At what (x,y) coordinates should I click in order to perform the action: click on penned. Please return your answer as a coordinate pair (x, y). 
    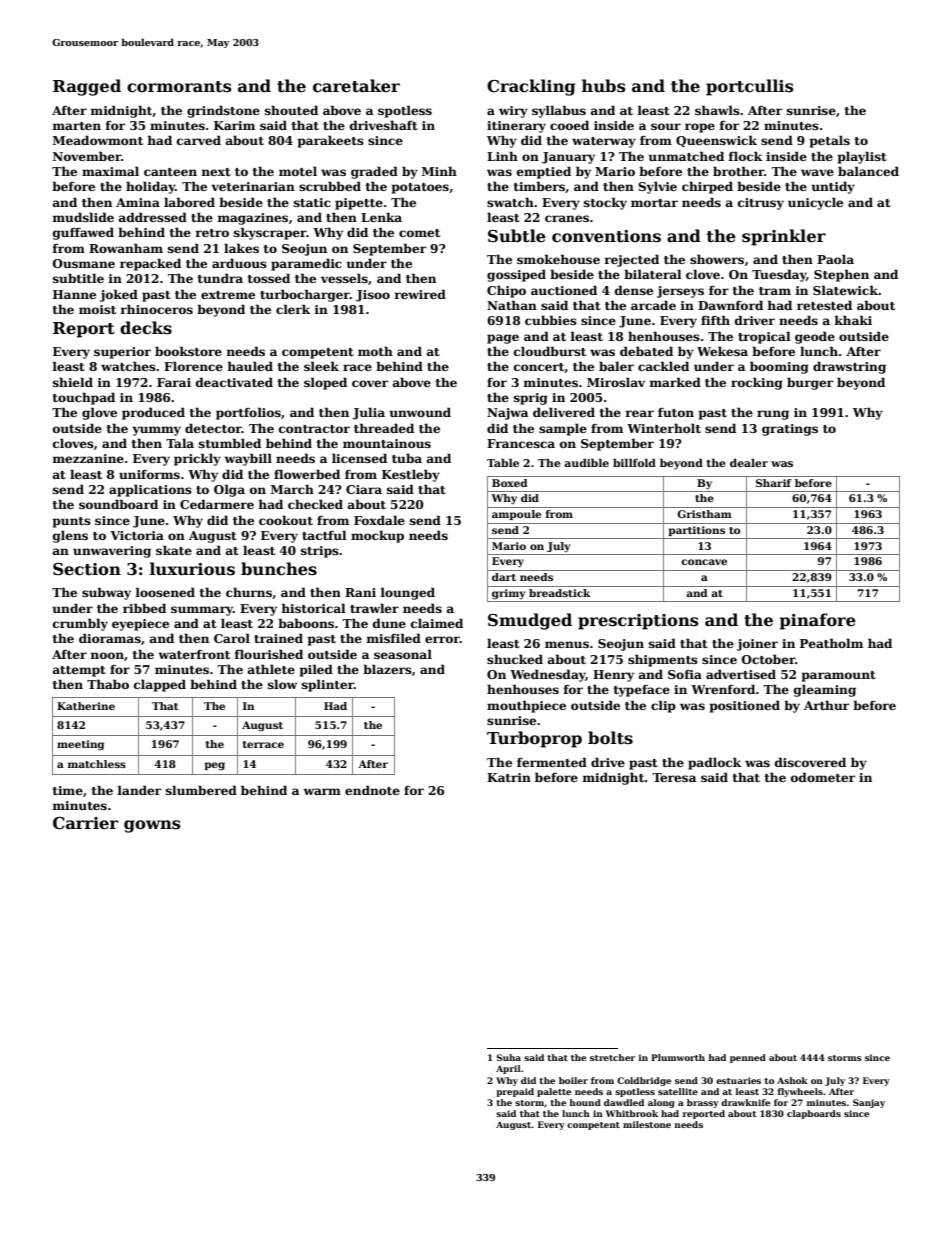
    Looking at the image, I should click on (748, 1058).
